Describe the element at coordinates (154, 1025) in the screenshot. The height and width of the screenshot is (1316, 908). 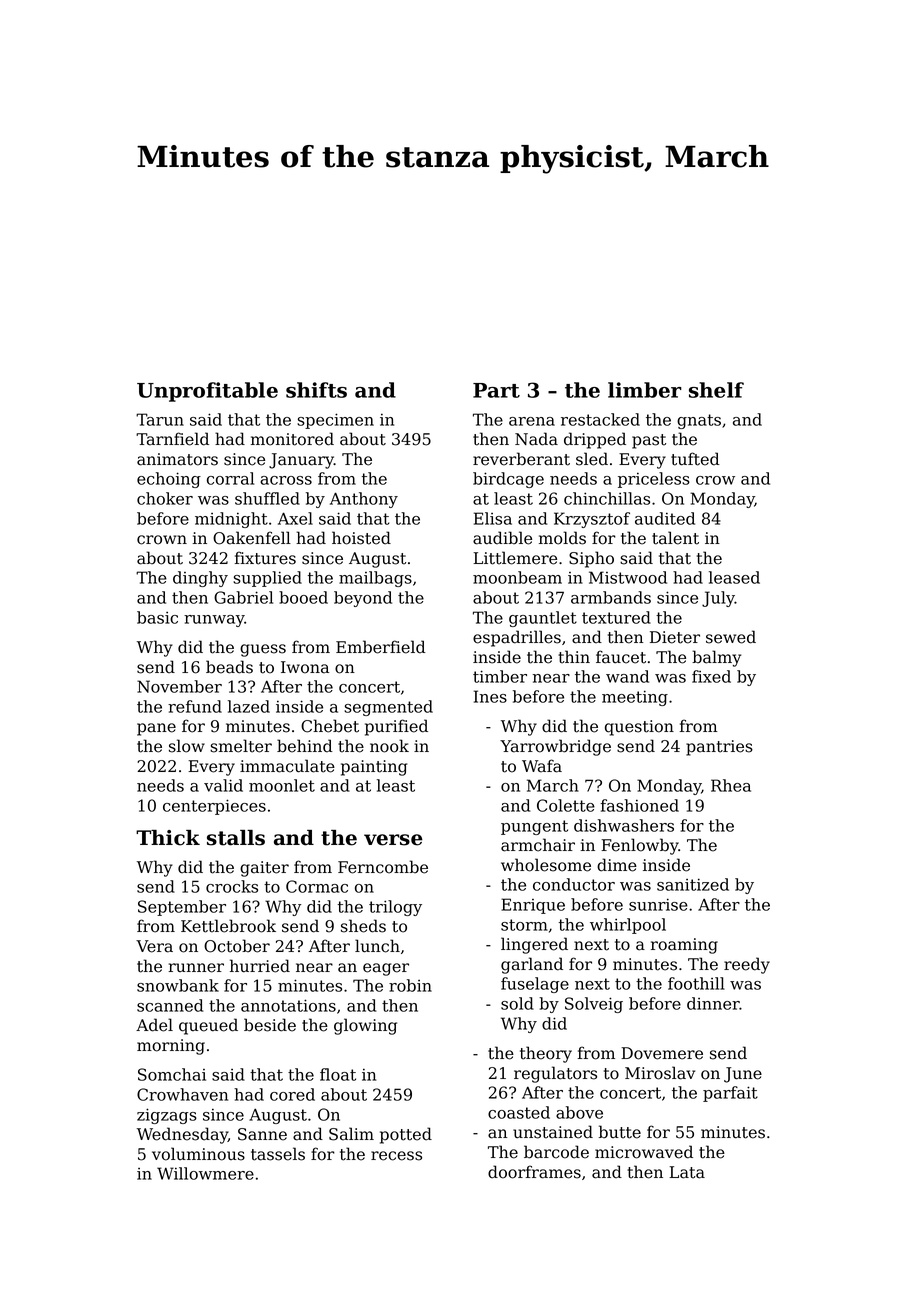
I see `Adel` at that location.
